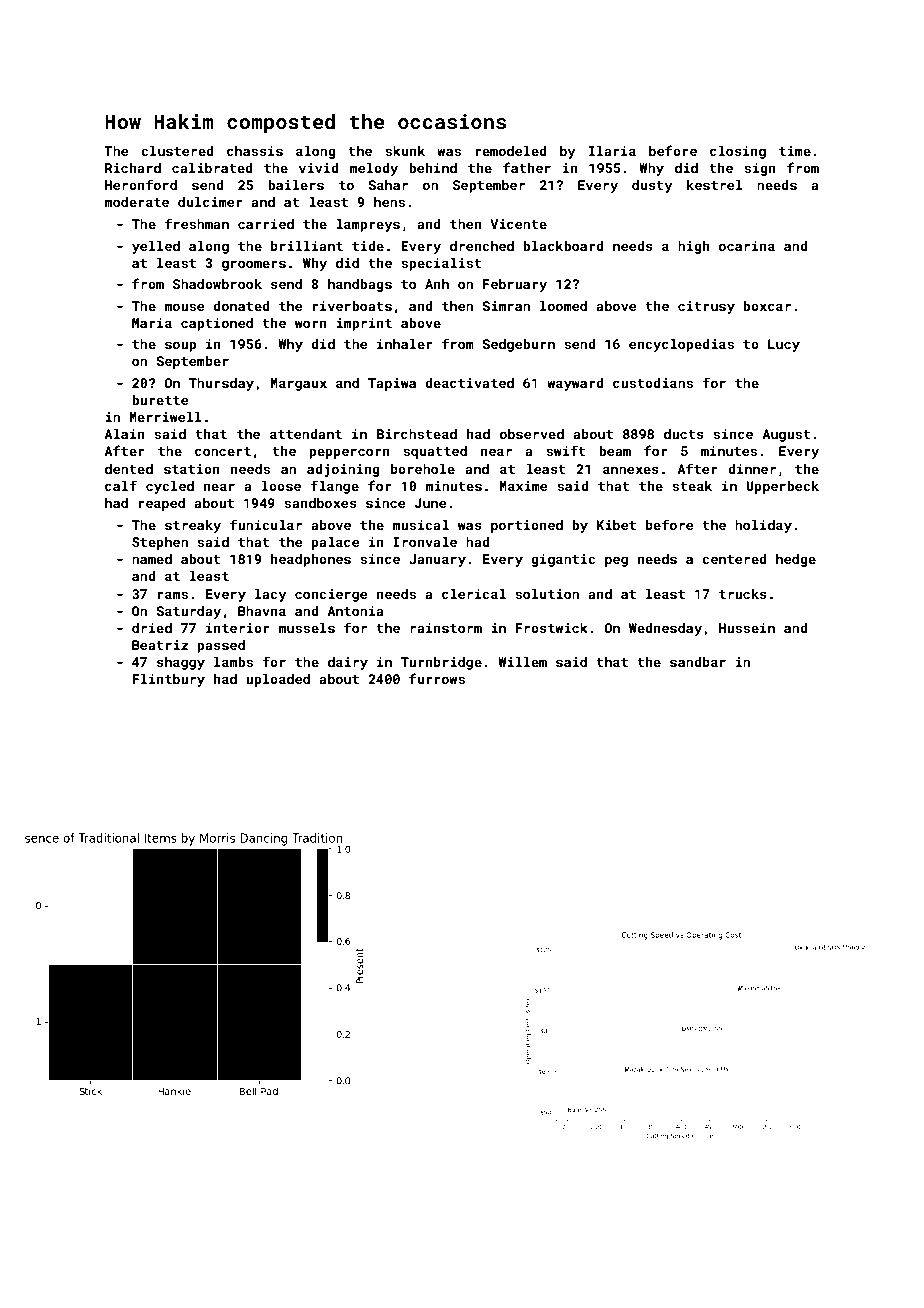 This screenshot has height=1308, width=924. What do you see at coordinates (306, 434) in the screenshot?
I see `attendant` at bounding box center [306, 434].
